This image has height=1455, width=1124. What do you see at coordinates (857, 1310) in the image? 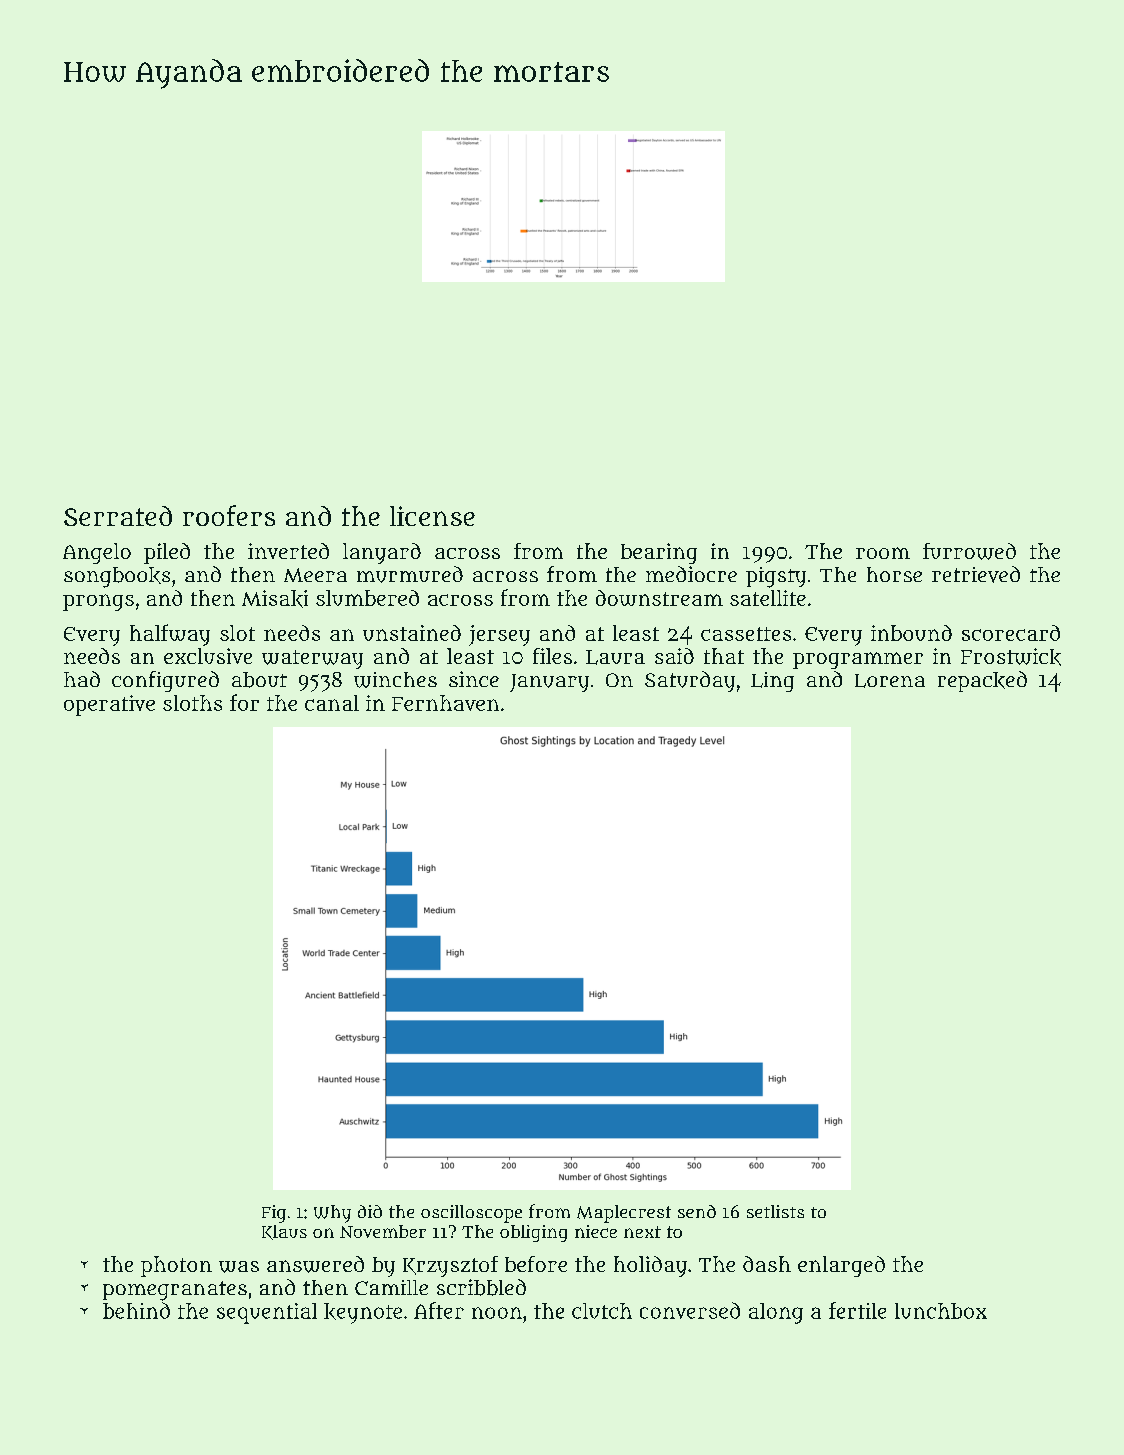
I see `fertile` at bounding box center [857, 1310].
